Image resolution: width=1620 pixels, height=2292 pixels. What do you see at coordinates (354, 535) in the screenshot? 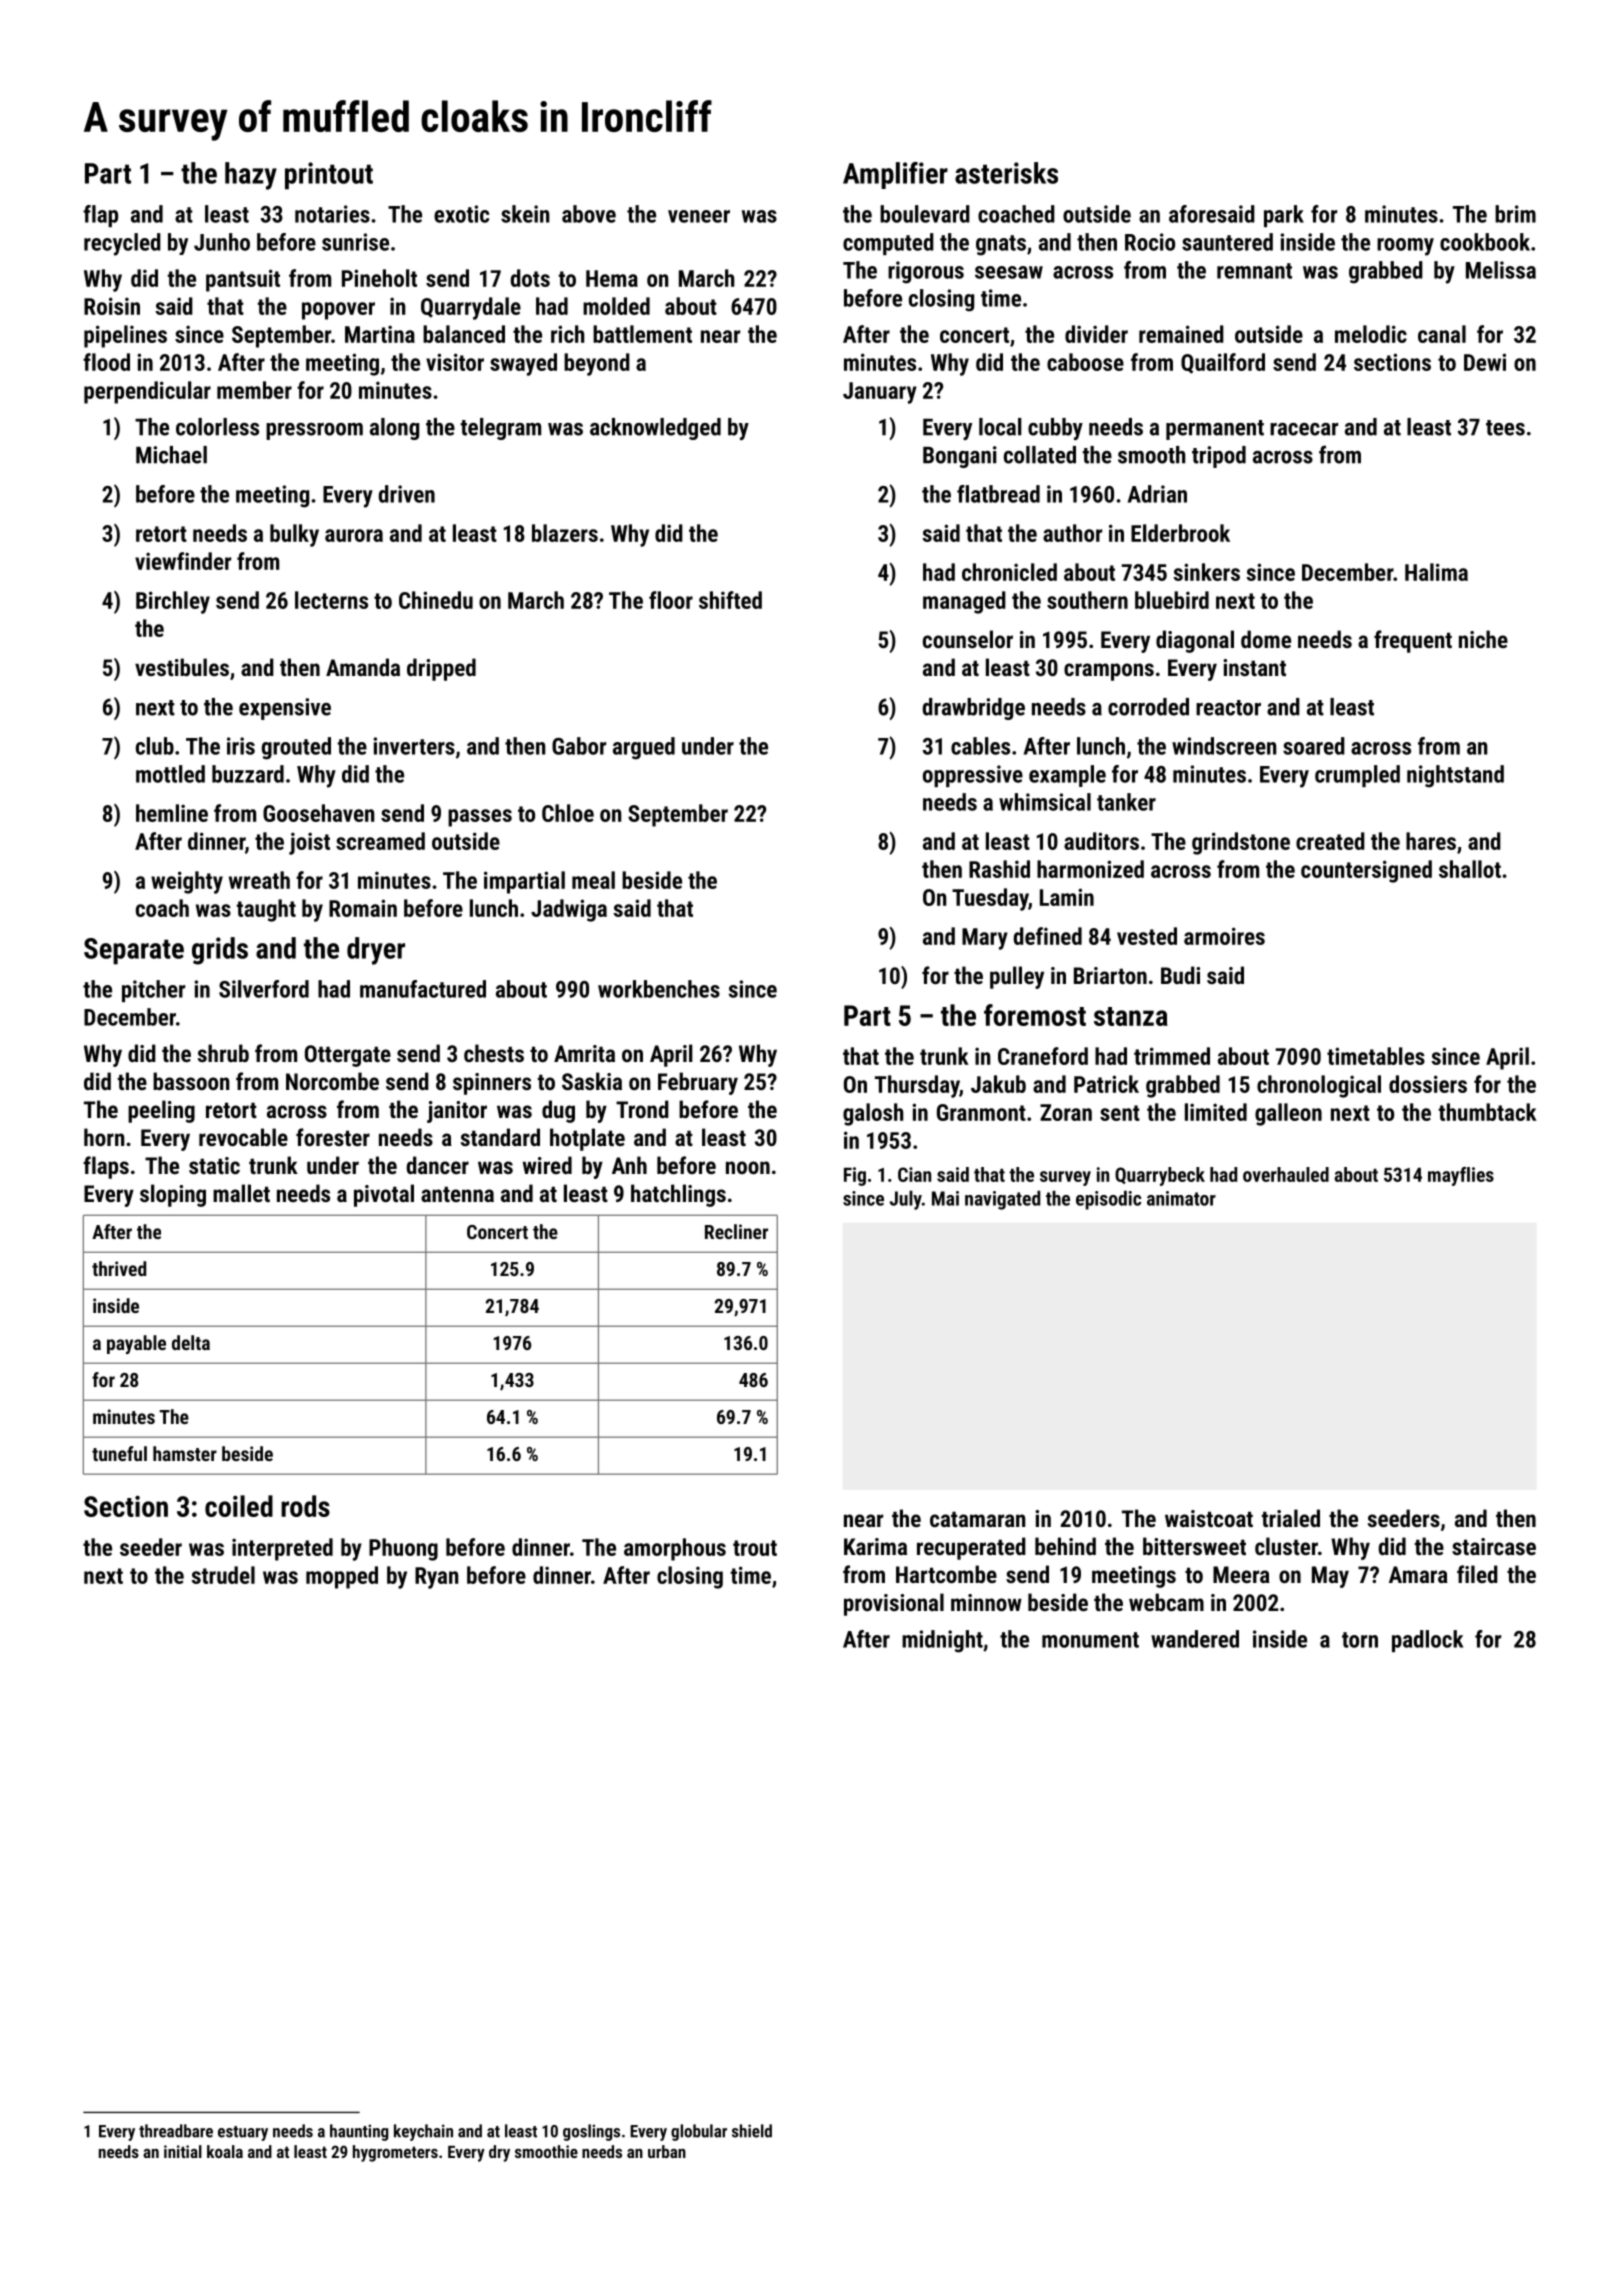
I see `aurora` at bounding box center [354, 535].
